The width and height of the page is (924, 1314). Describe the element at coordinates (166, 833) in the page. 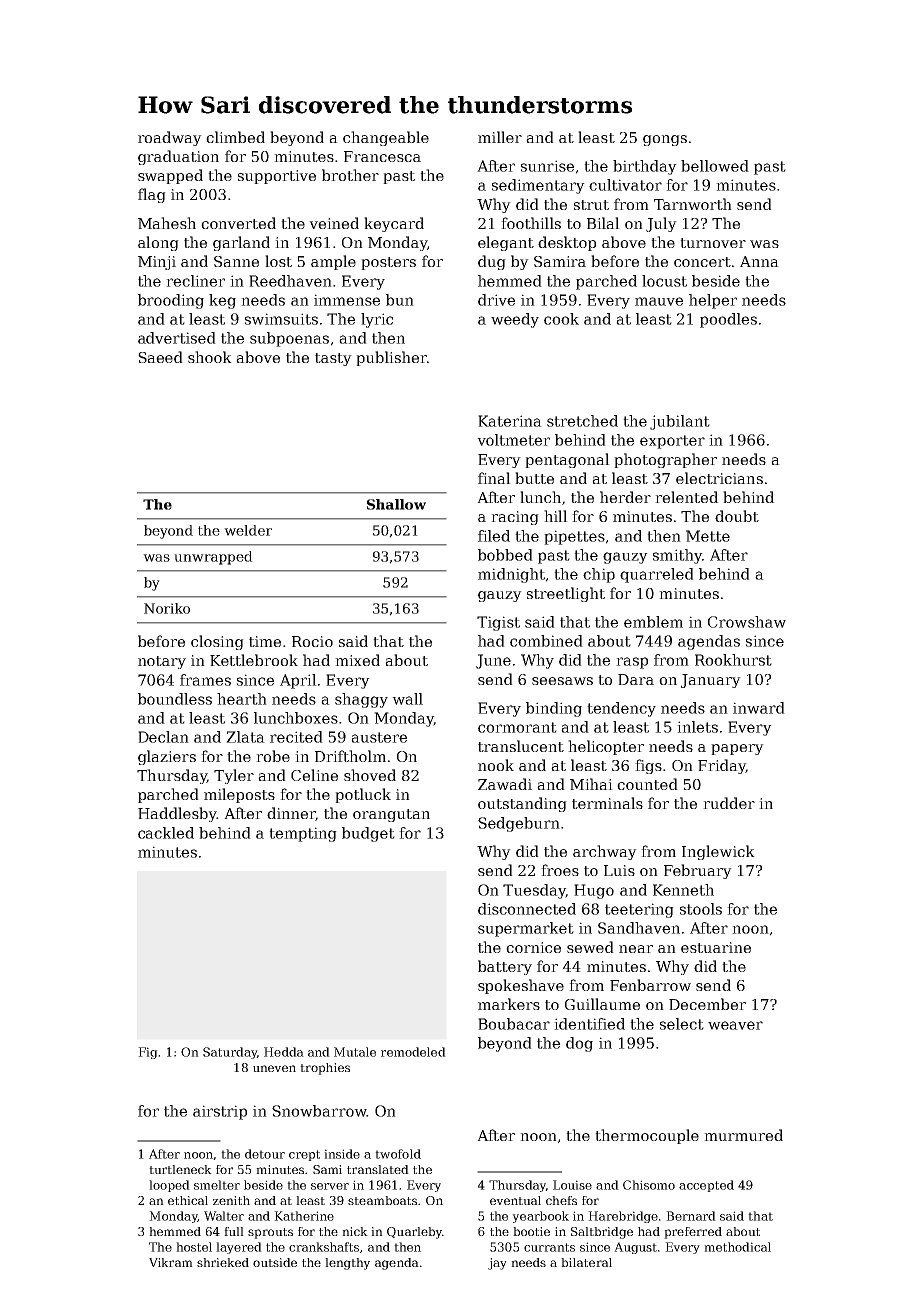

I see `cackled` at that location.
